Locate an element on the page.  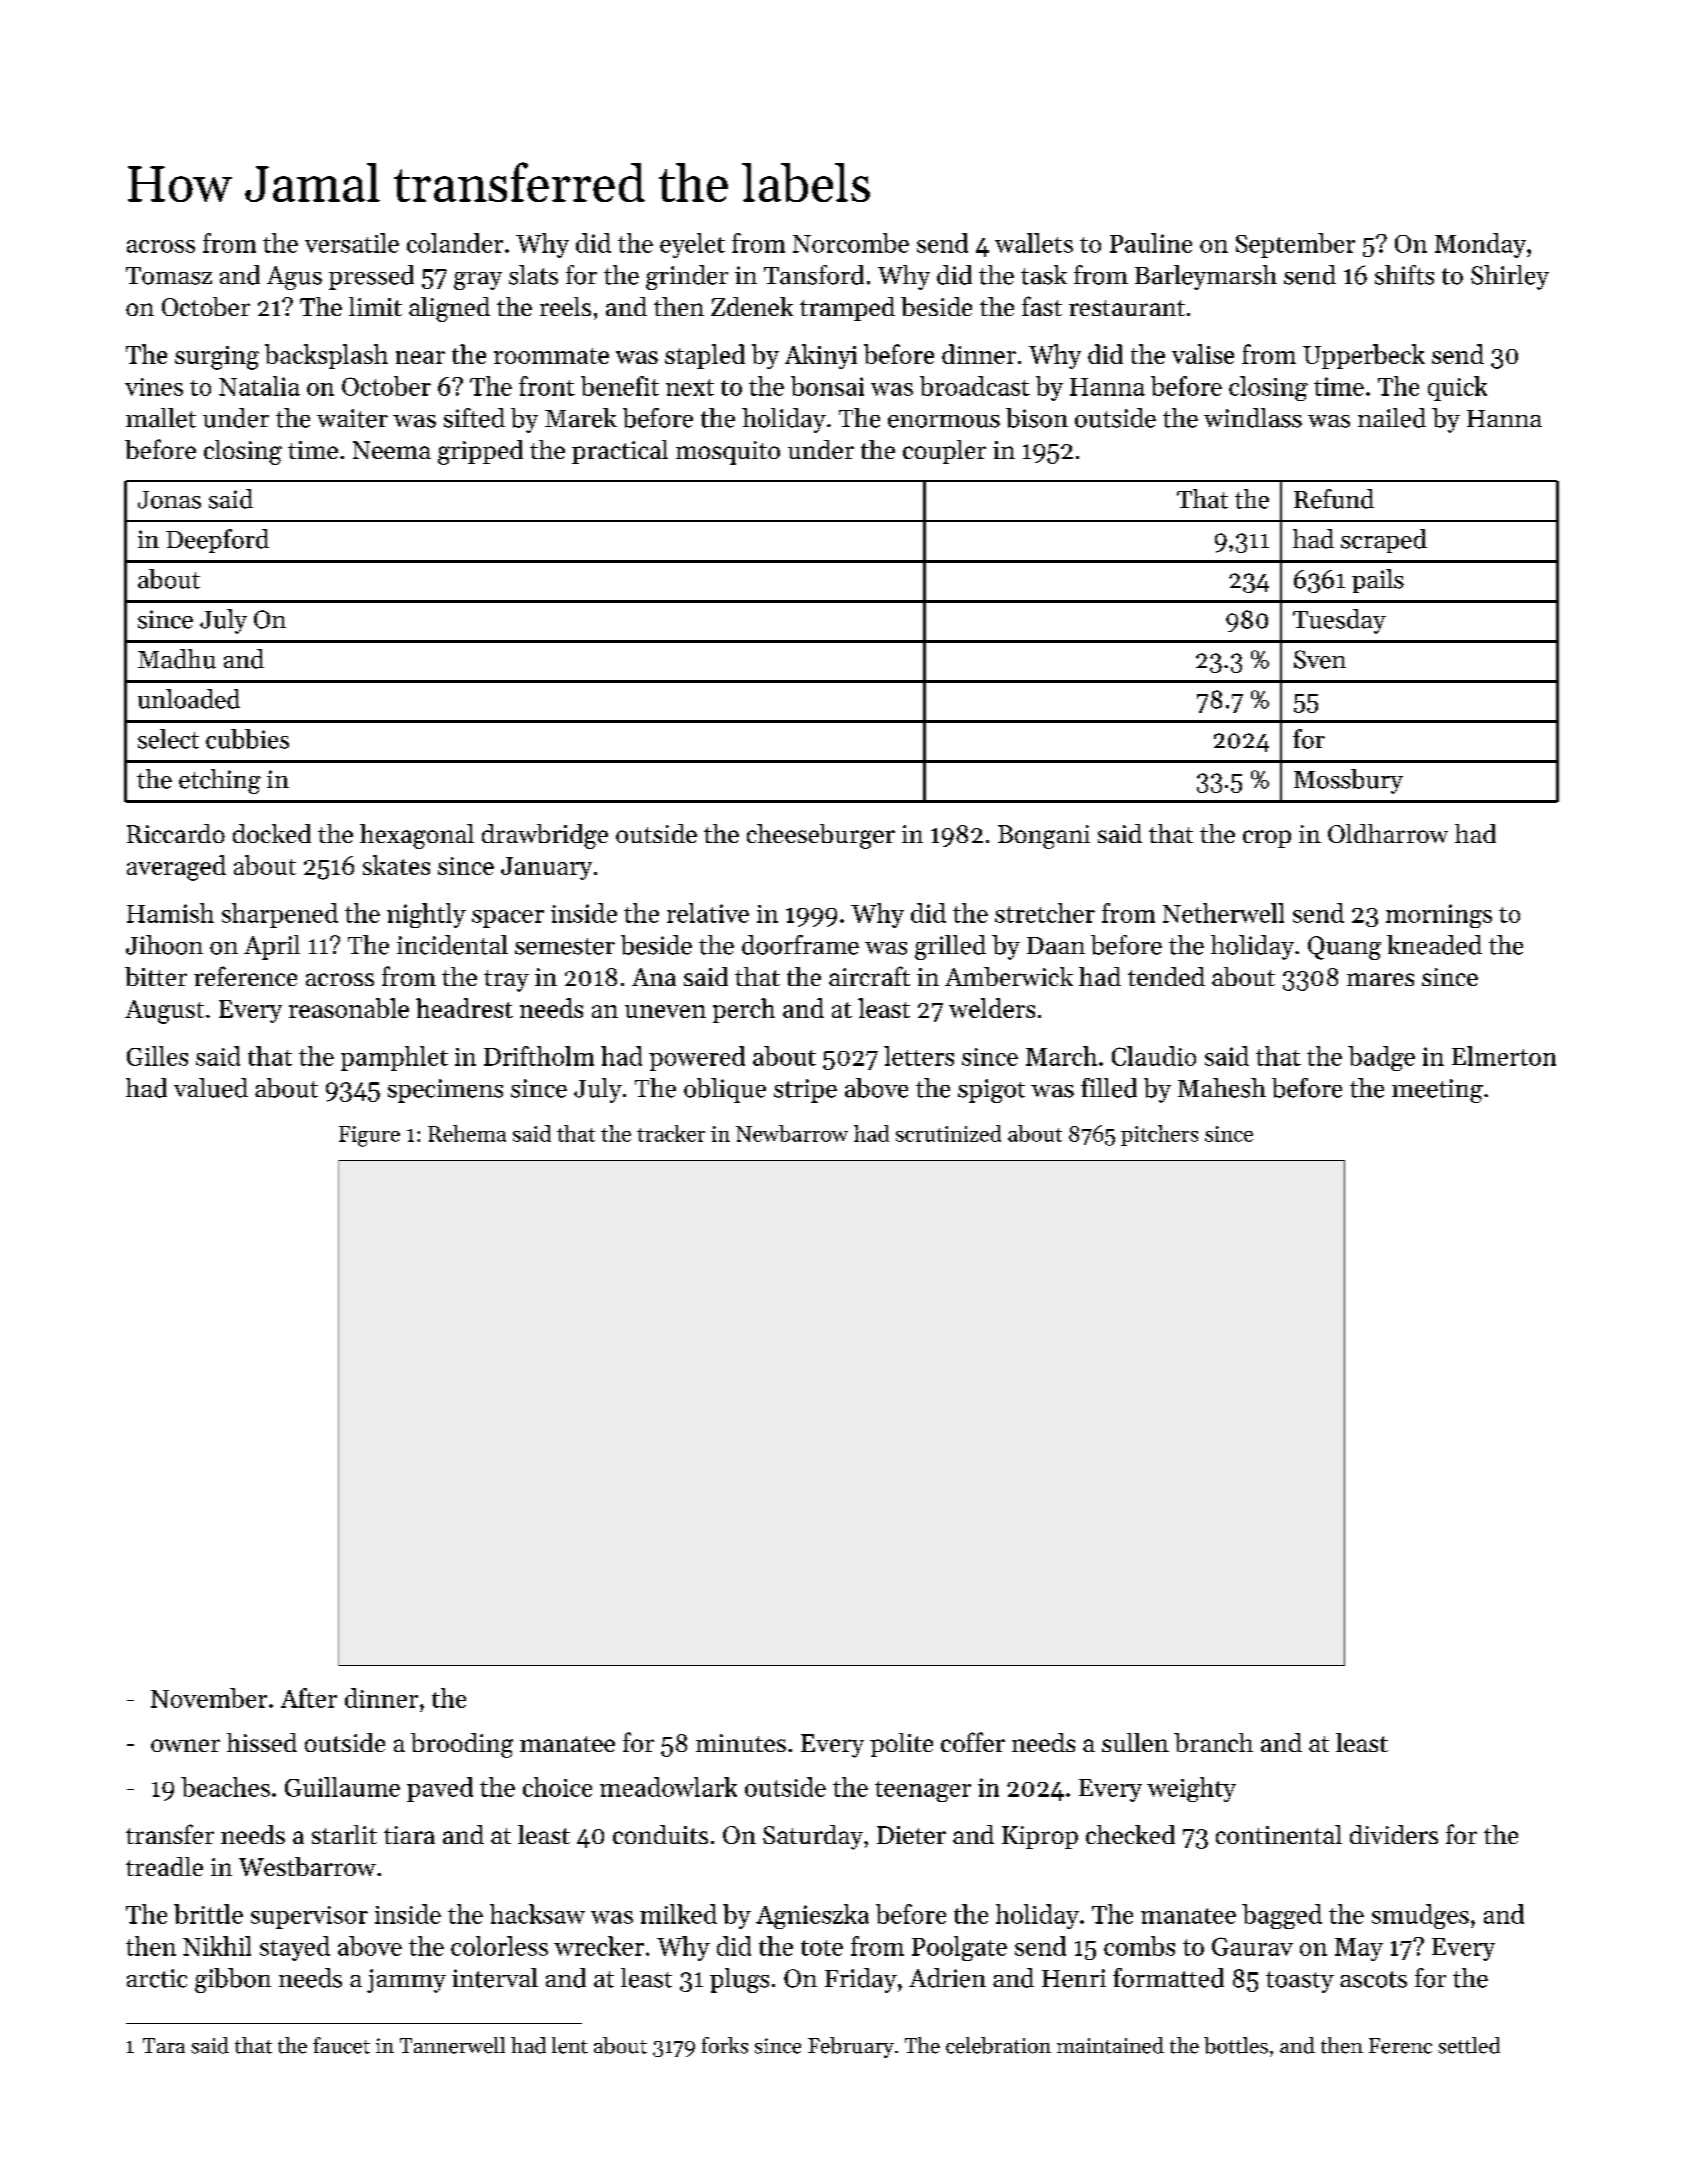
Mossbury is located at coordinates (1348, 781).
